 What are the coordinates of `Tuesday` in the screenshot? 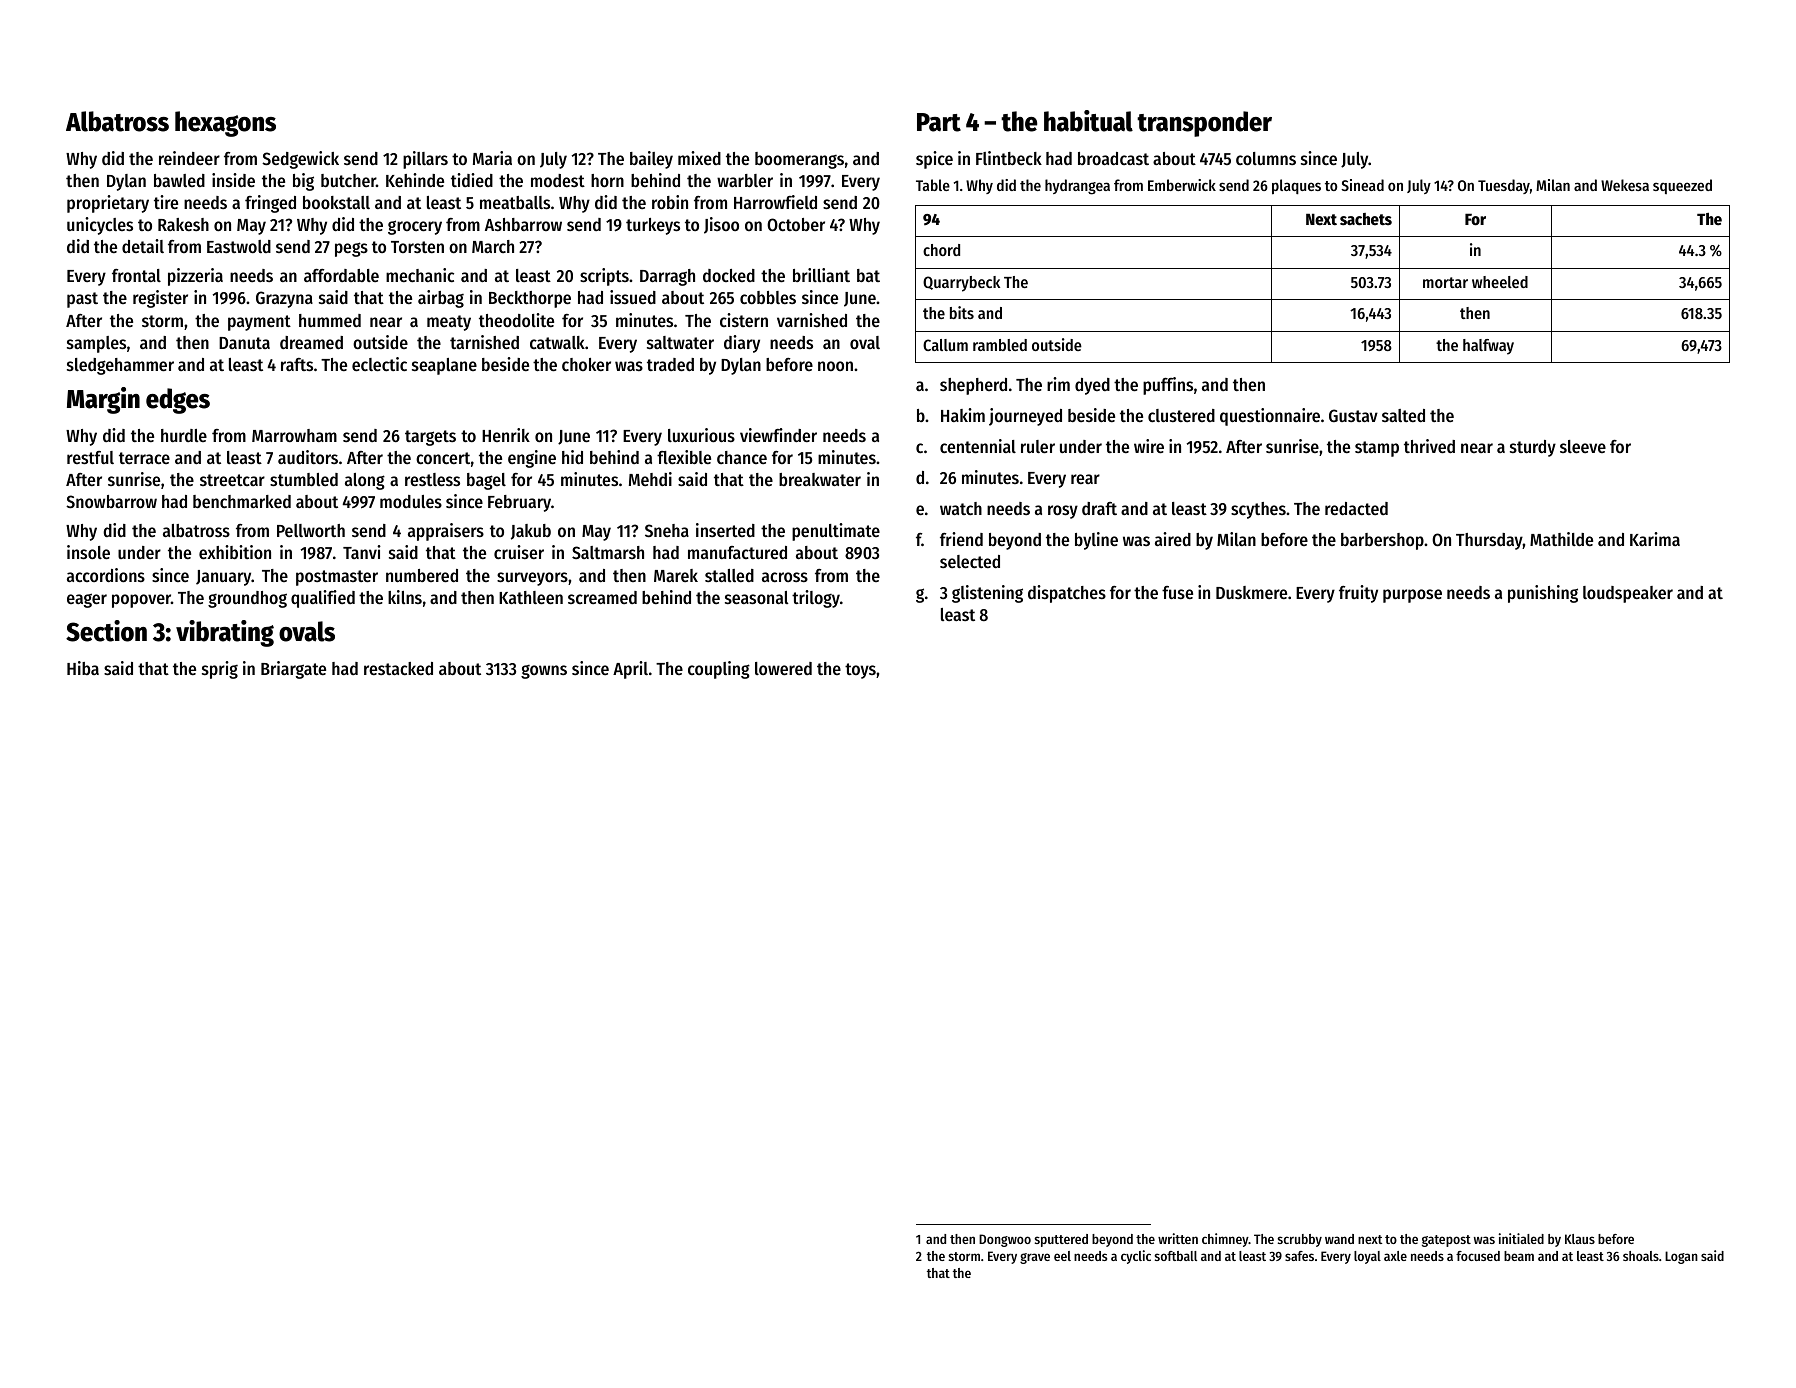 It's located at (1504, 186).
